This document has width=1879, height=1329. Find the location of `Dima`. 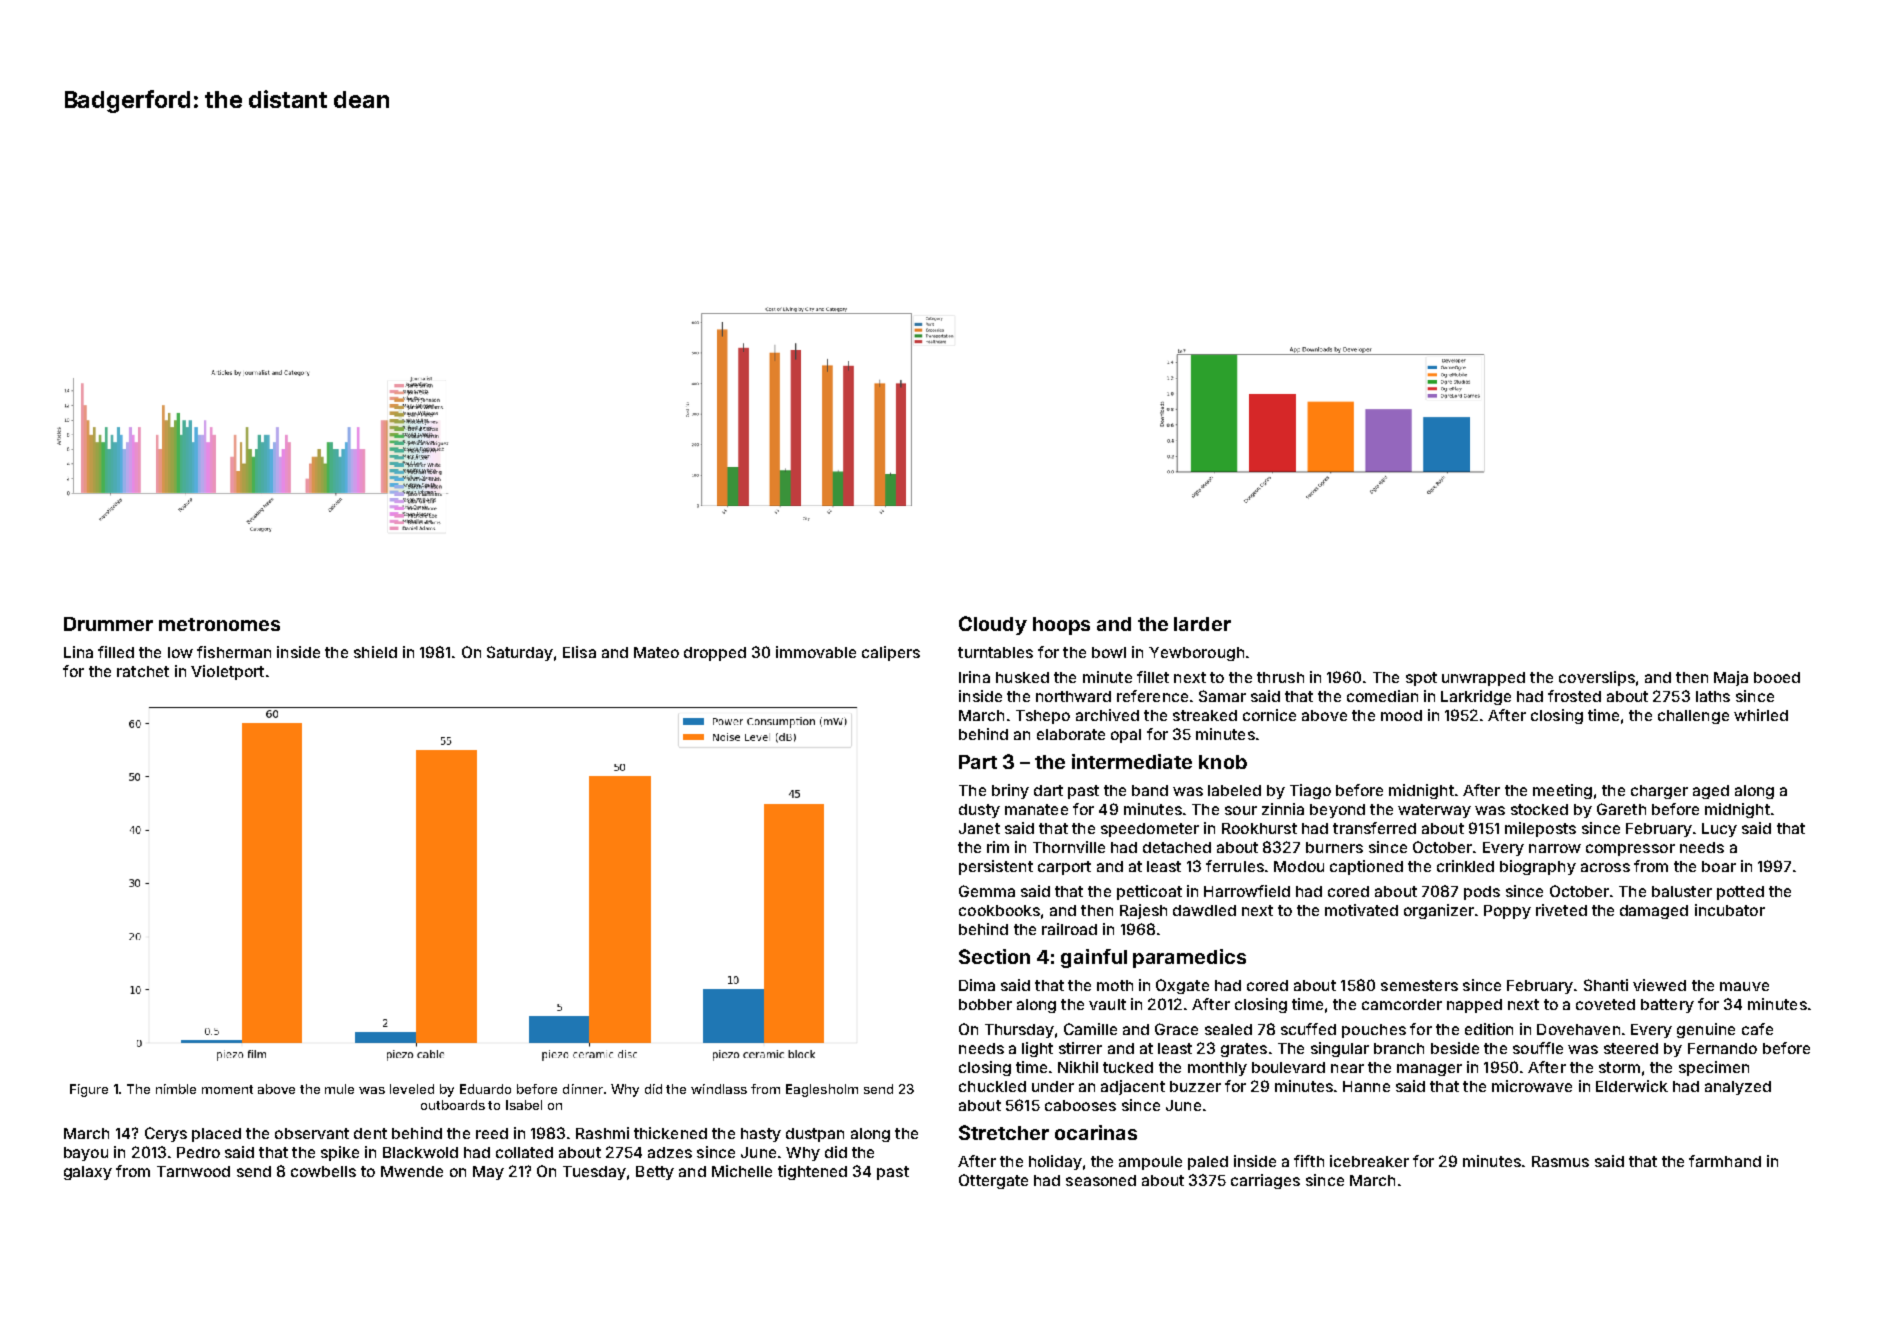

Dima is located at coordinates (977, 985).
